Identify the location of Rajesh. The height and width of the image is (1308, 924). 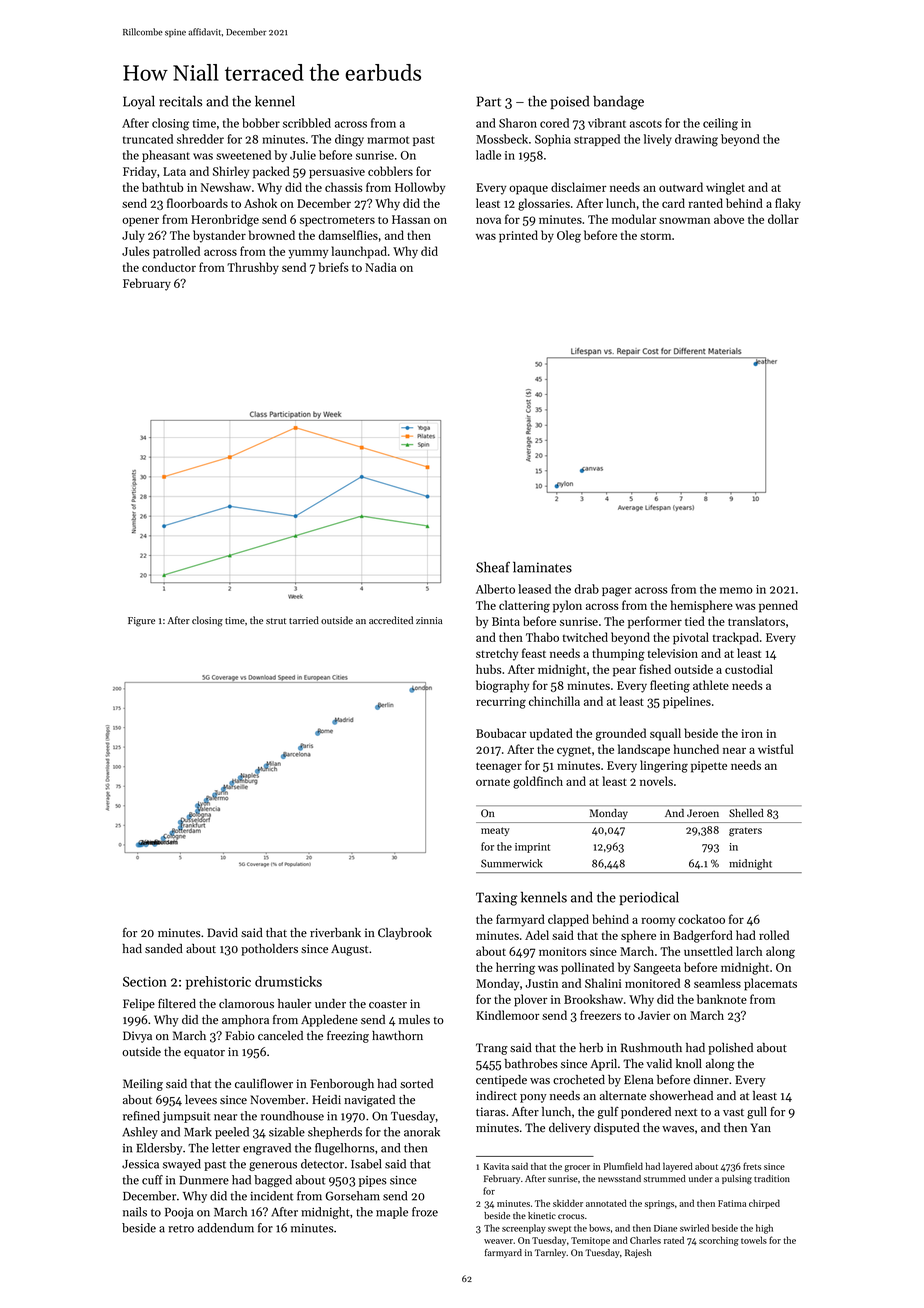
(638, 1253).
